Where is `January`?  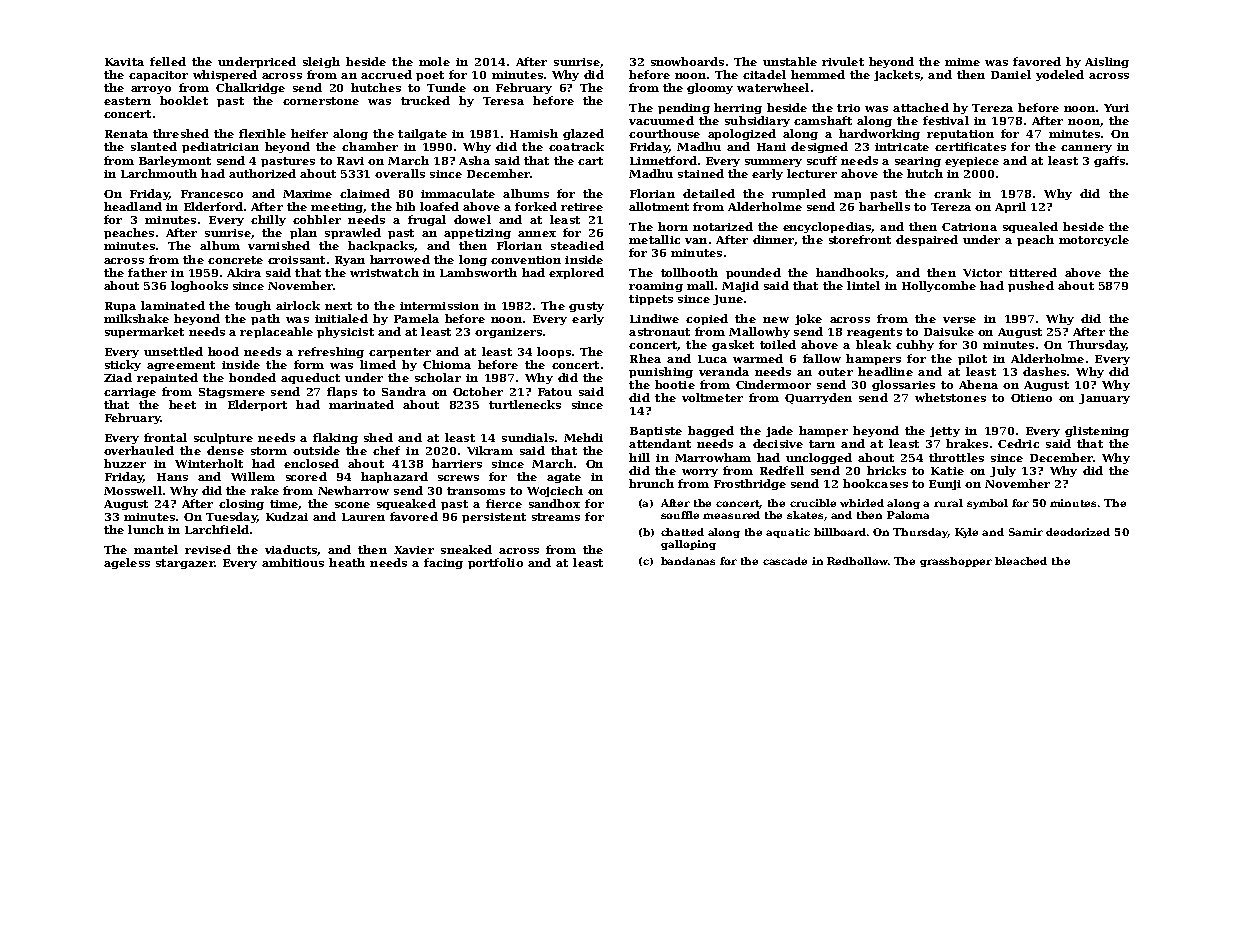
January is located at coordinates (1104, 399).
